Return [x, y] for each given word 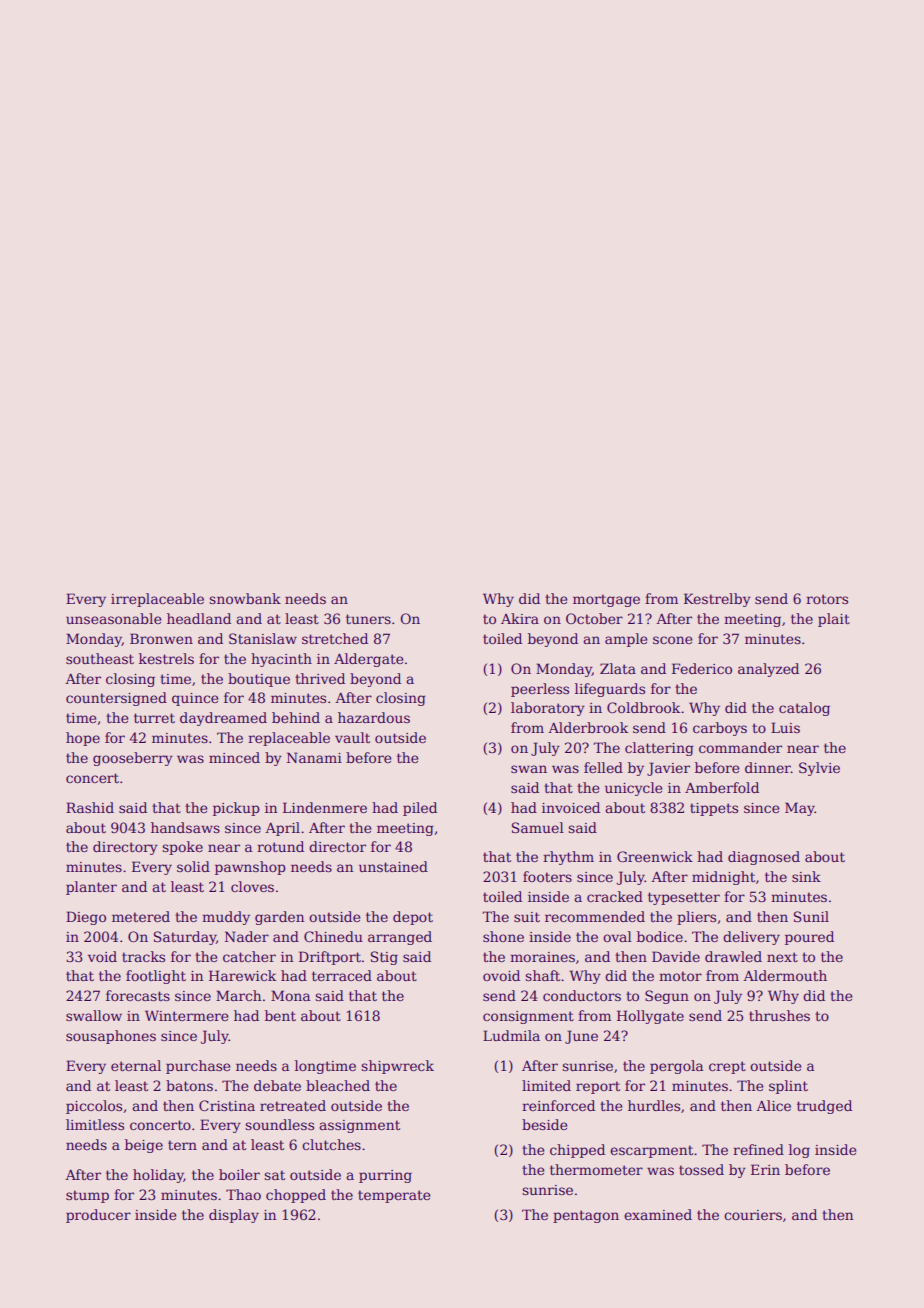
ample [626, 640]
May [800, 809]
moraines [542, 957]
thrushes [779, 1015]
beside [545, 1124]
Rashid [90, 807]
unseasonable [114, 618]
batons [189, 1085]
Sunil [811, 916]
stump [87, 1196]
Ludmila [511, 1035]
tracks [143, 956]
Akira [520, 618]
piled [420, 809]
